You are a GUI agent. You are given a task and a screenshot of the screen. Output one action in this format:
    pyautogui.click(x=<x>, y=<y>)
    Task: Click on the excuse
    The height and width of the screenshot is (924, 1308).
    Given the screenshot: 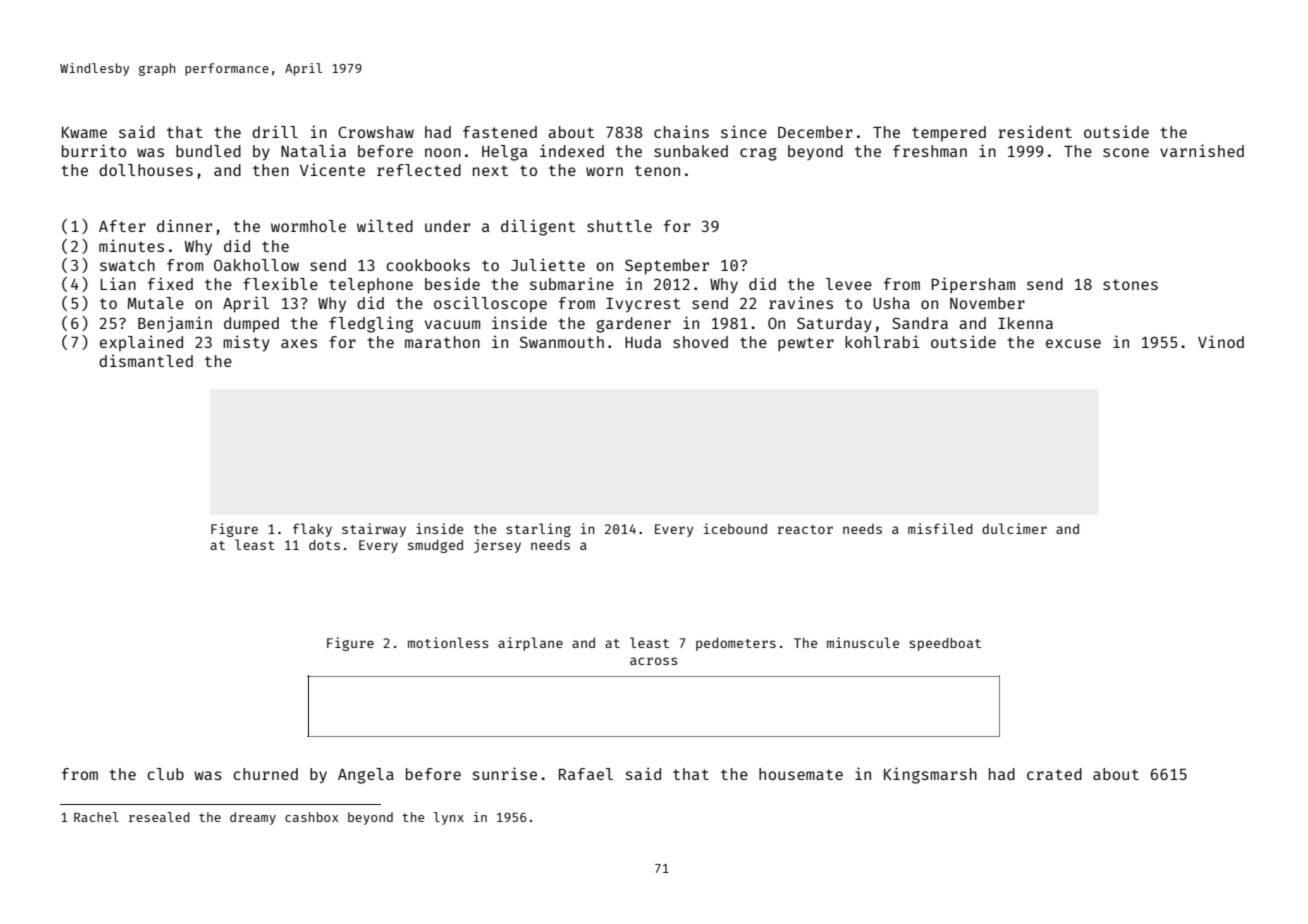 What is the action you would take?
    pyautogui.click(x=1073, y=343)
